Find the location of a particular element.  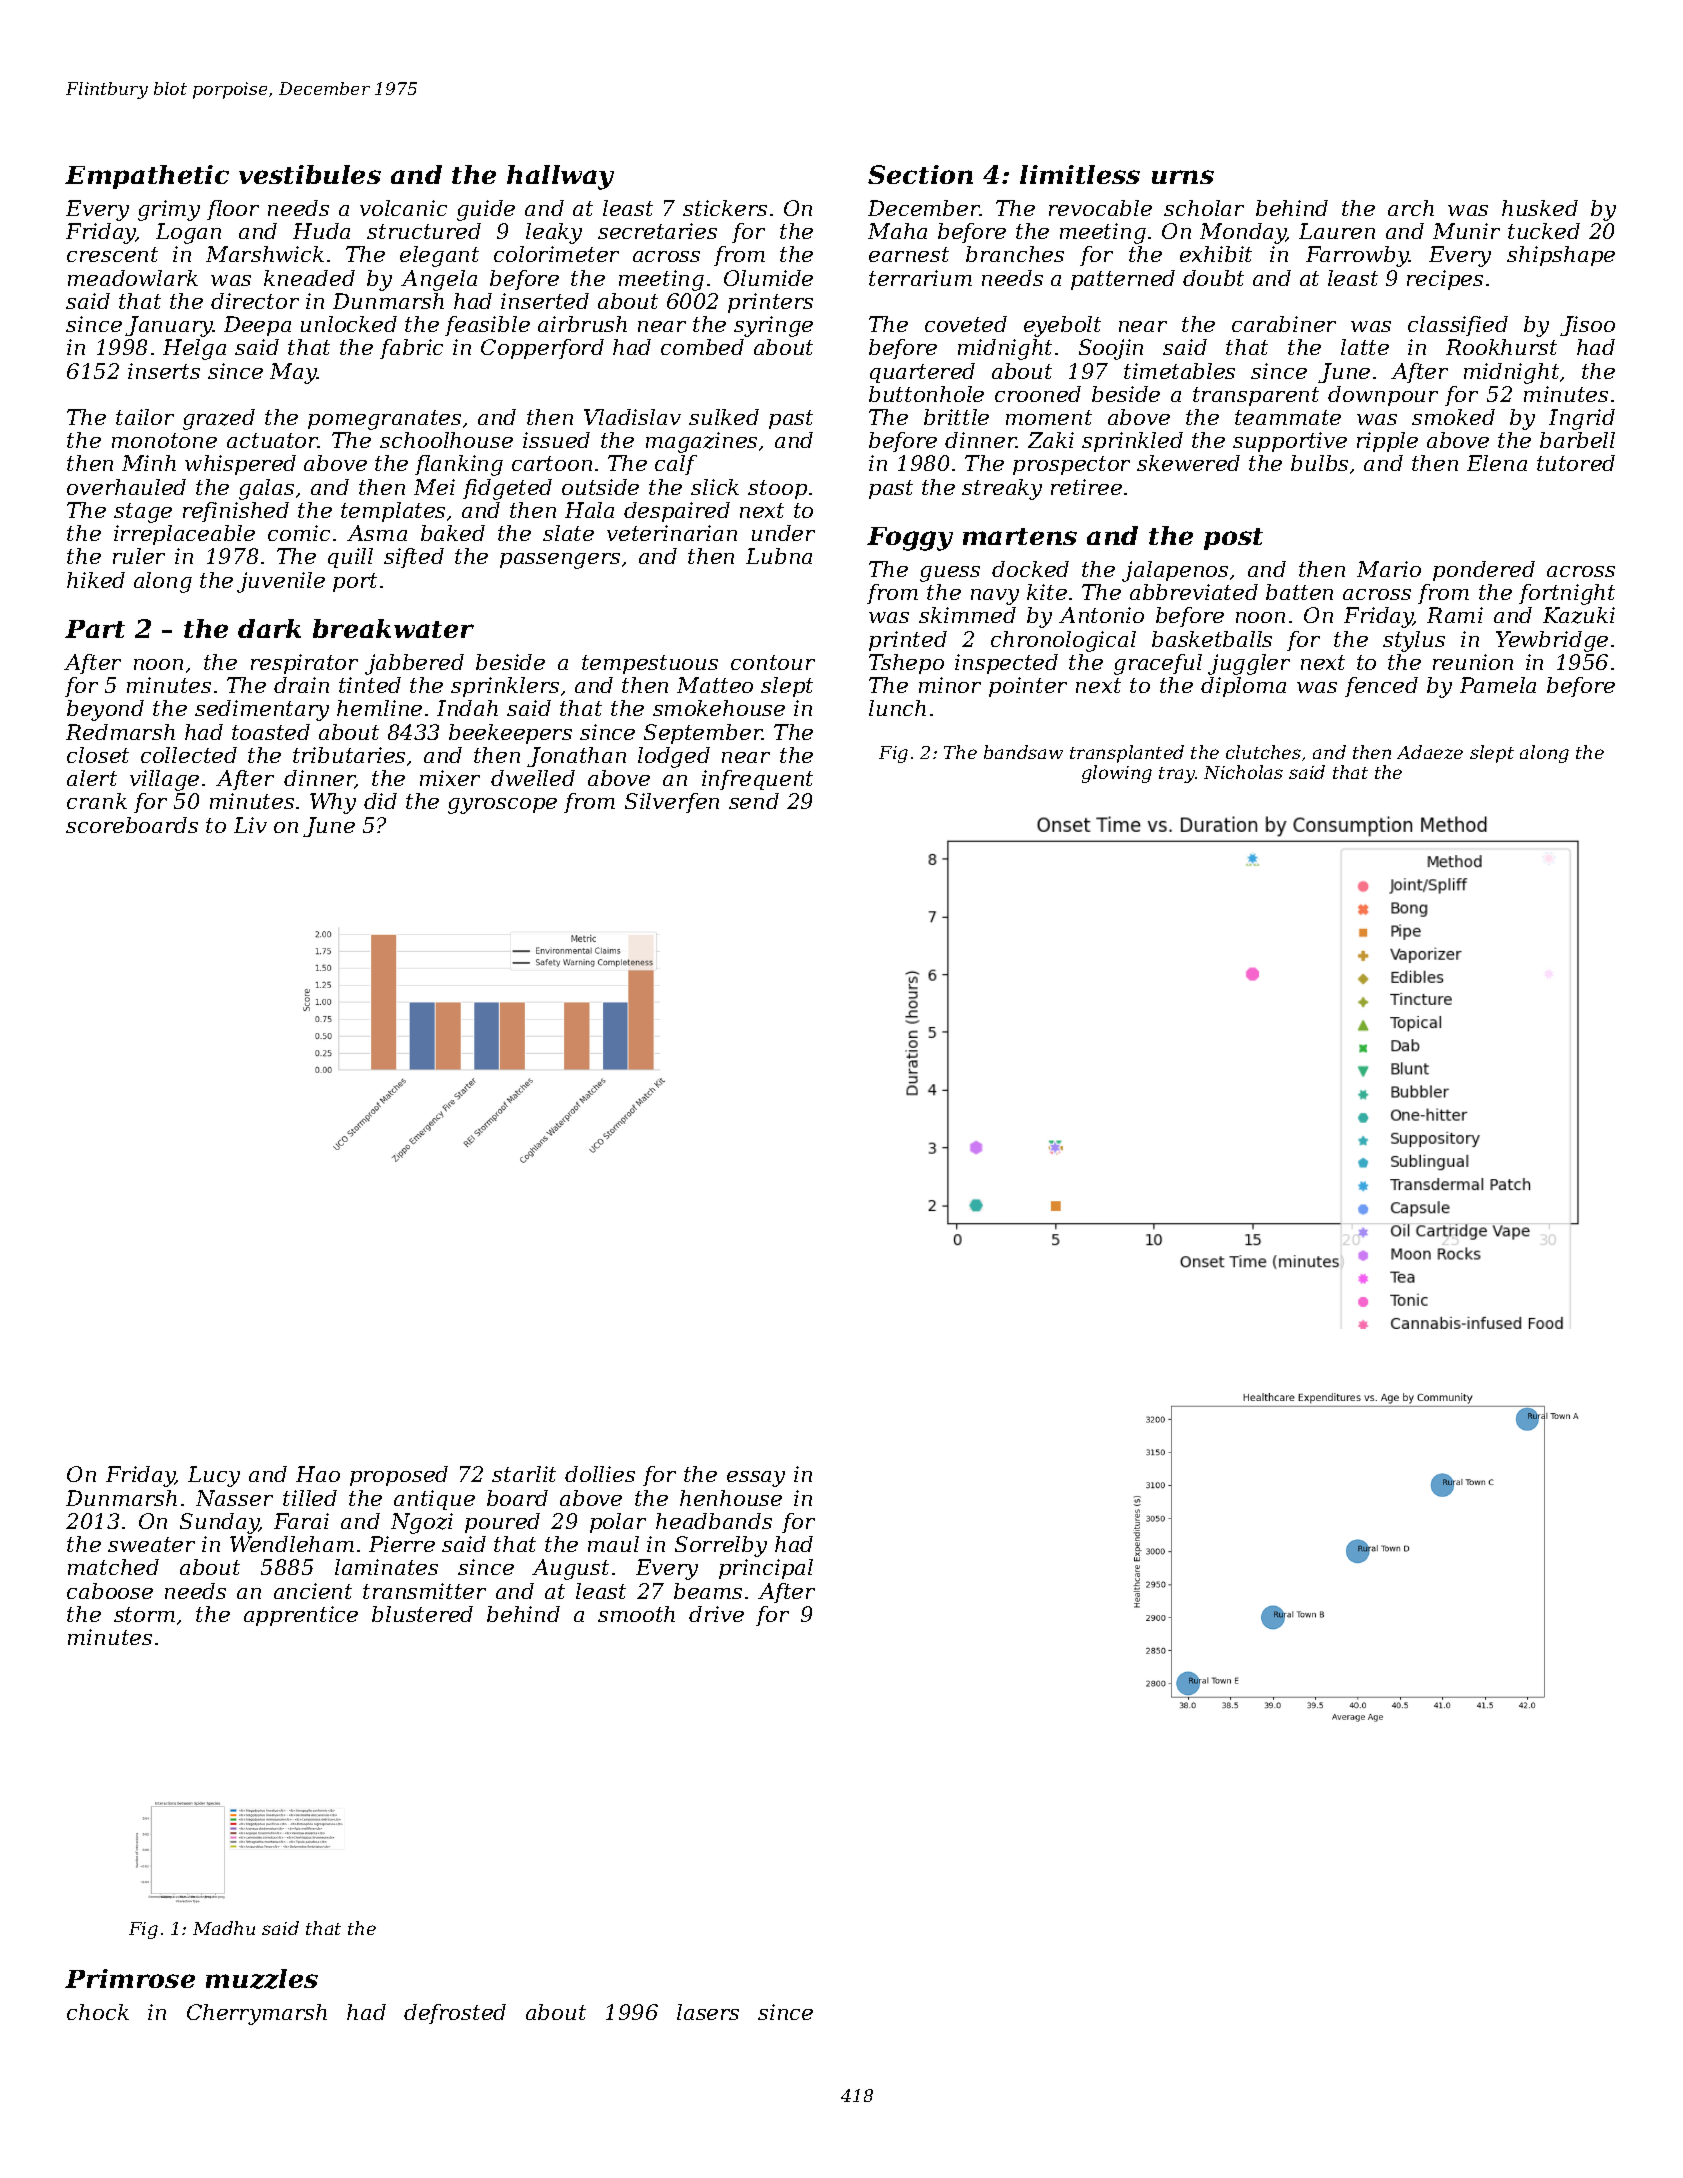

muzzles is located at coordinates (262, 1979).
